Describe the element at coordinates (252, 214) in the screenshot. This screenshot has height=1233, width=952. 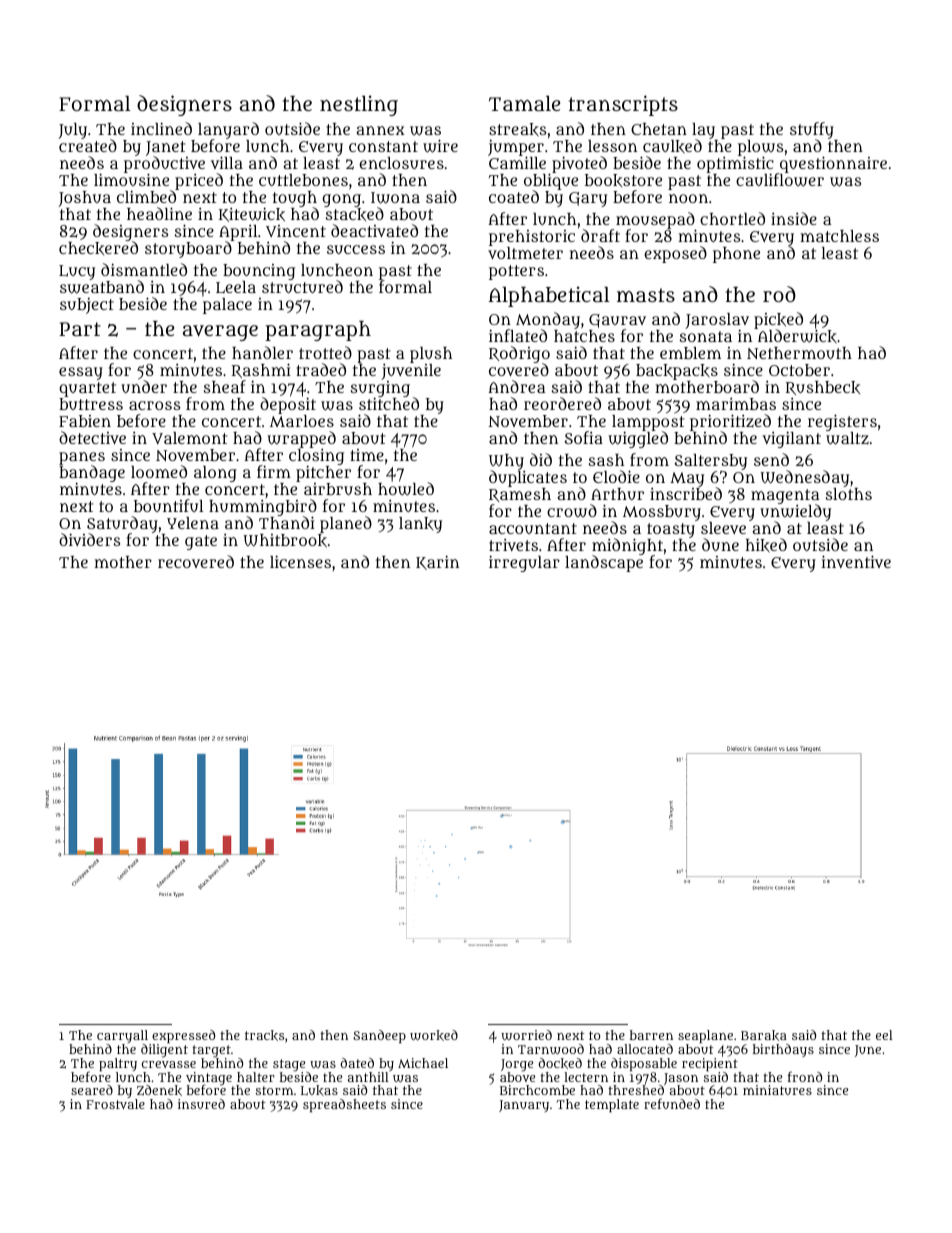
I see `Kitewick` at that location.
